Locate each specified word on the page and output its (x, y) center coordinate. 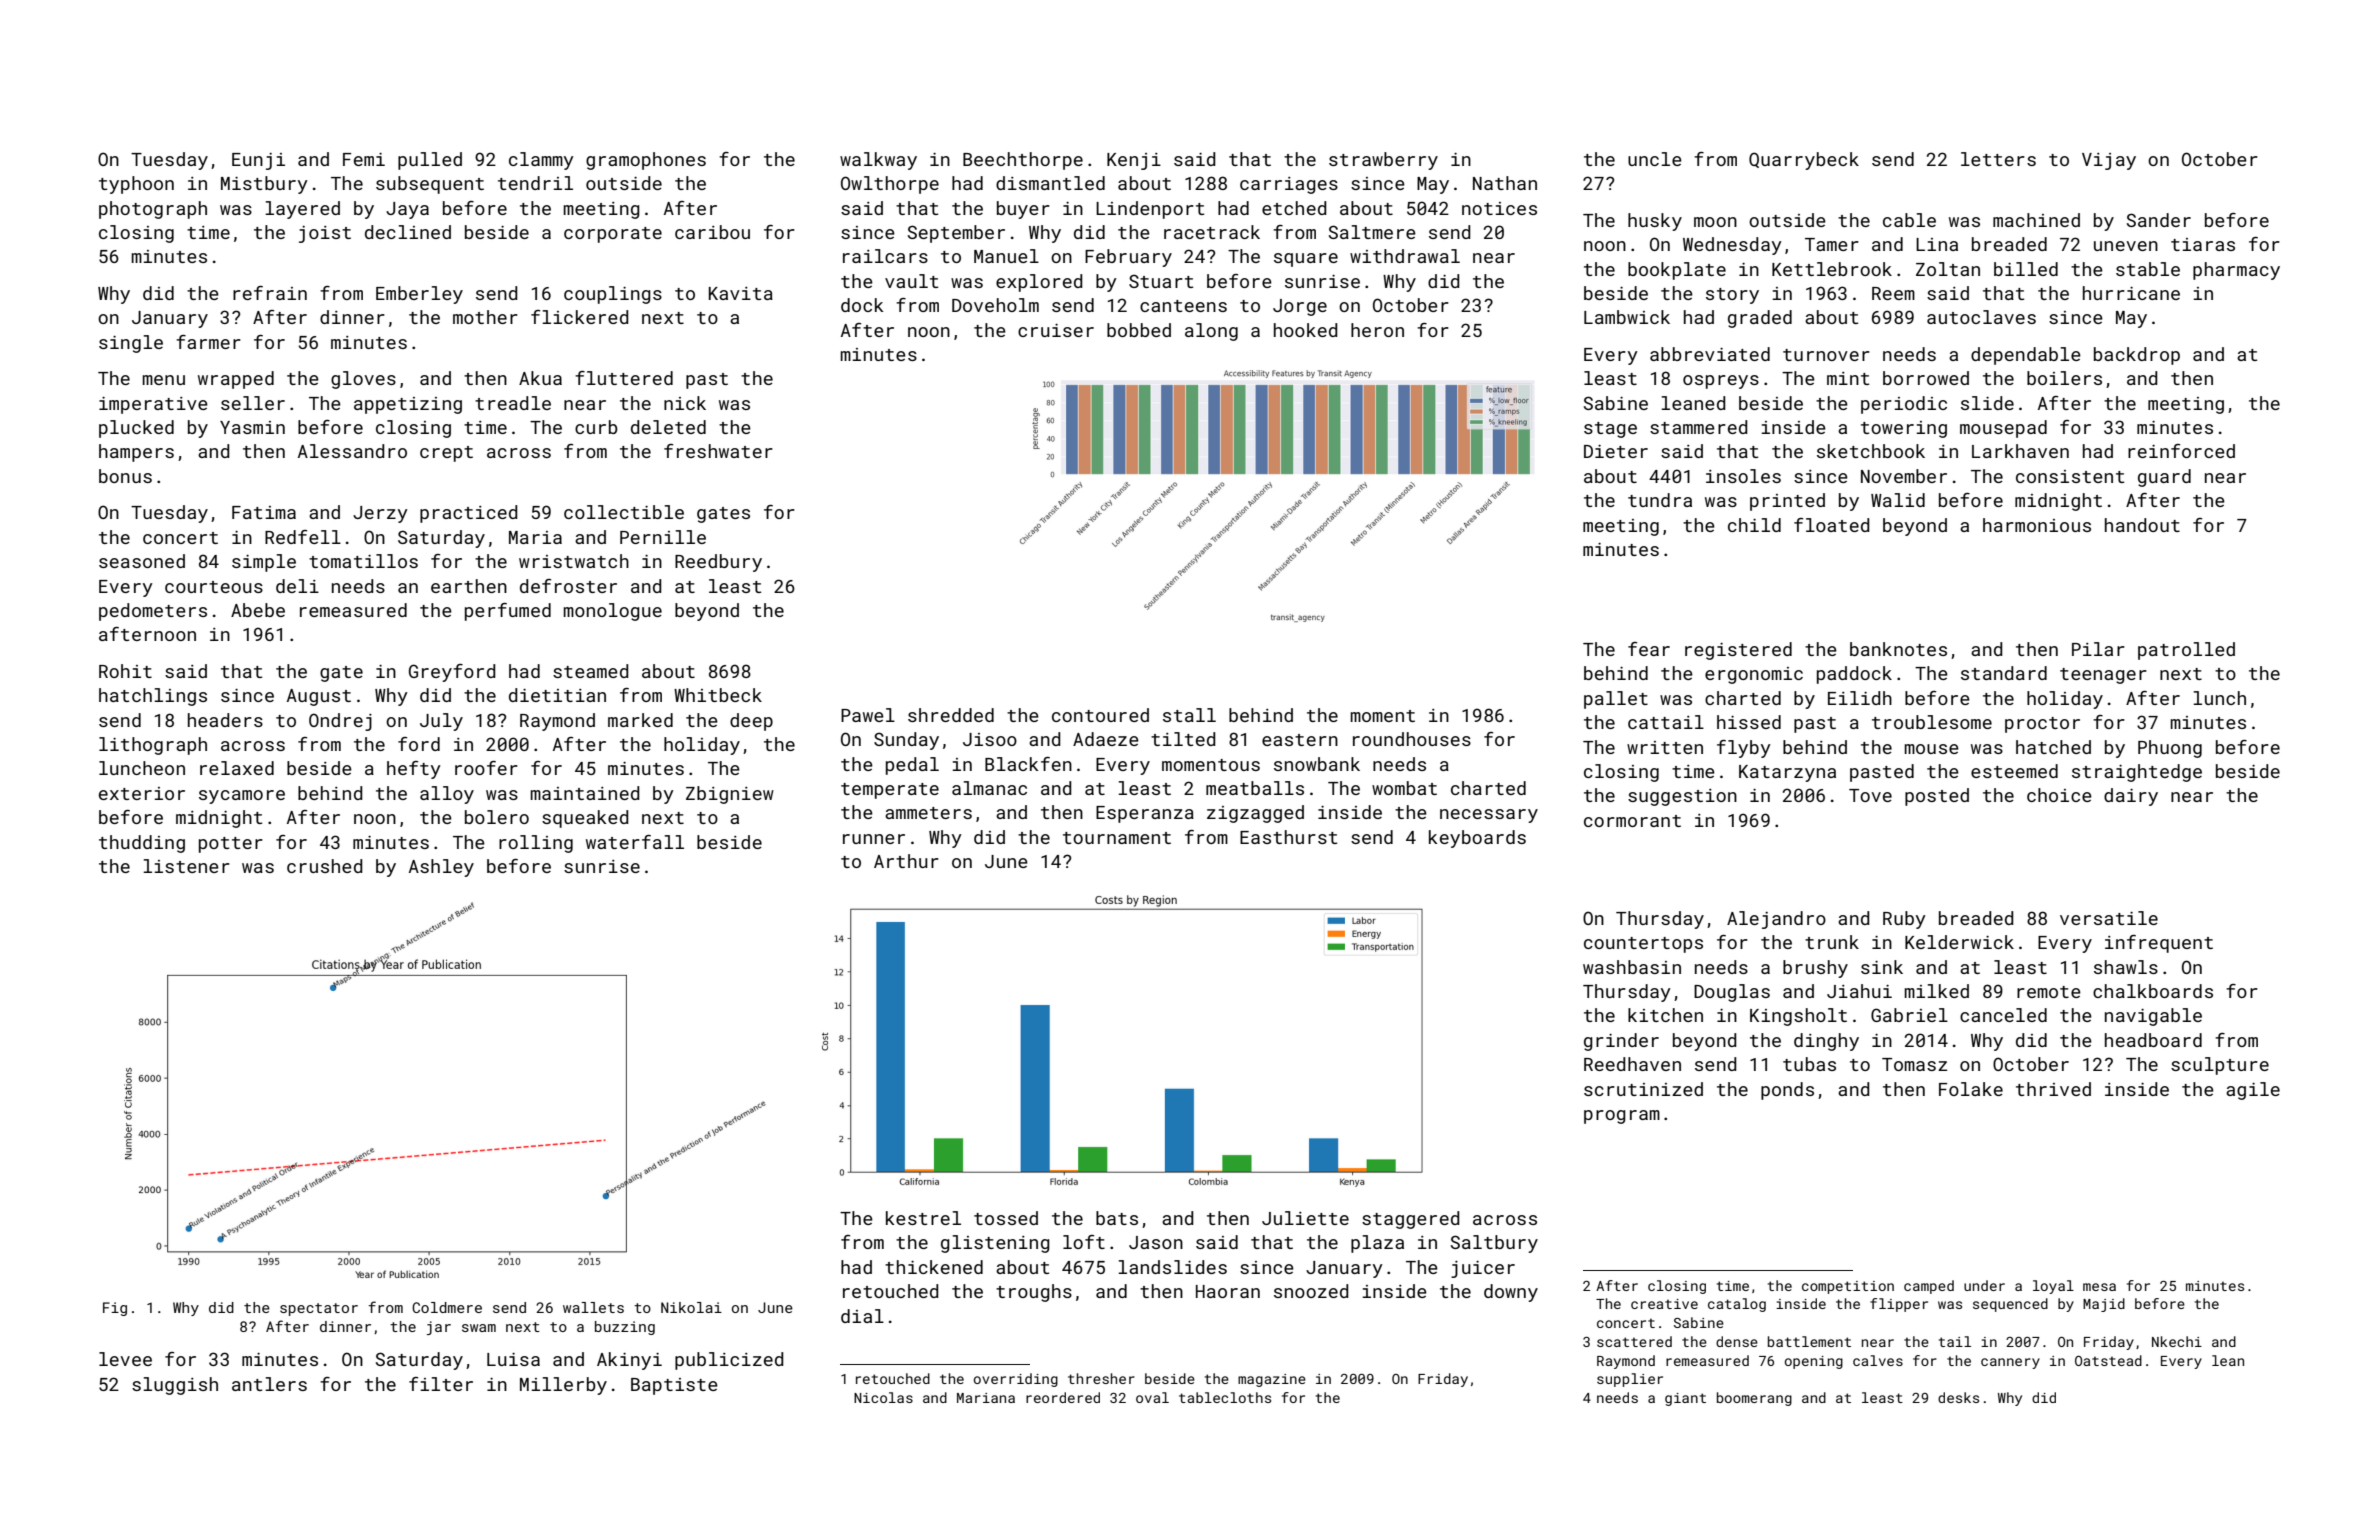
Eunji (258, 161)
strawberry (1383, 161)
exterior (142, 793)
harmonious (2037, 525)
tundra (1660, 500)
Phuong (2170, 749)
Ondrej (340, 722)
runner (874, 839)
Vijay (2109, 161)
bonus (125, 476)
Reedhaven (1632, 1064)
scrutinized (1643, 1089)
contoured (1100, 715)
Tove (1870, 795)
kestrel (923, 1218)
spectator (319, 1309)
